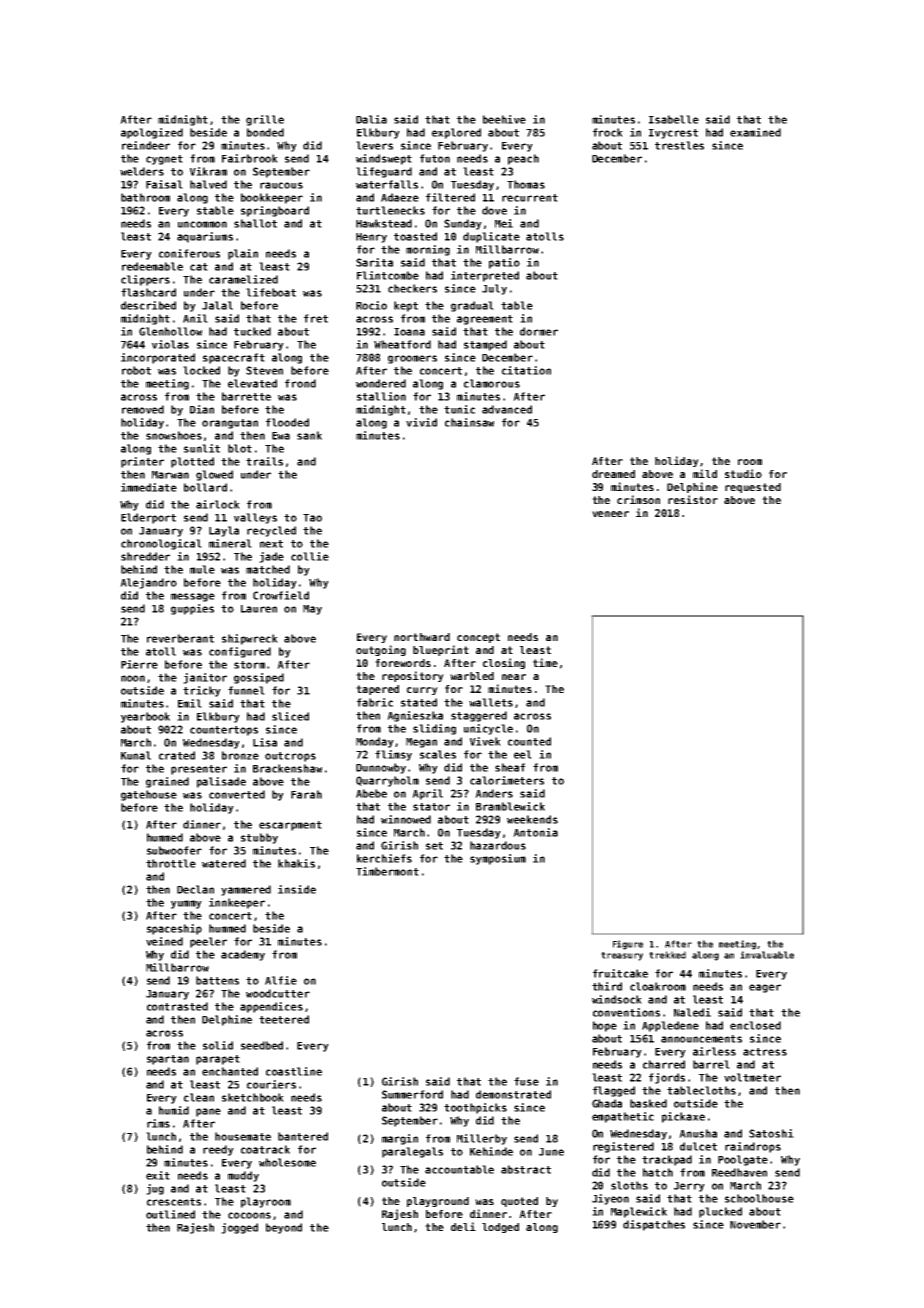 The height and width of the screenshot is (1308, 924). Describe the element at coordinates (381, 396) in the screenshot. I see `stallion` at that location.
